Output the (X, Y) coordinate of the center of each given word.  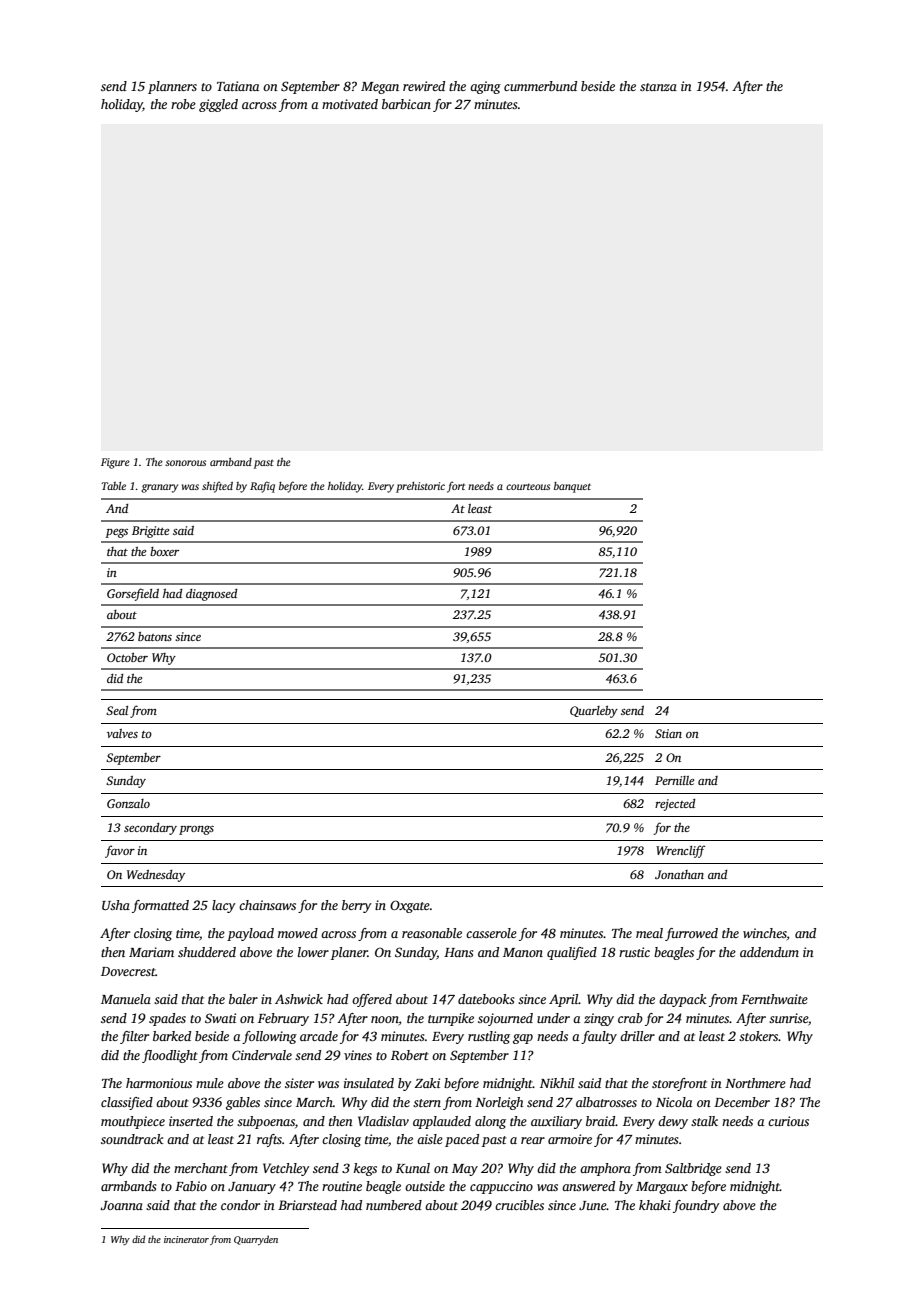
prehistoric (420, 487)
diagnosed (211, 595)
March (314, 1102)
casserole (491, 933)
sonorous (185, 463)
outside (425, 1186)
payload (250, 934)
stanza (658, 87)
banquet (572, 487)
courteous (528, 486)
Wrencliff (680, 851)
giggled (218, 105)
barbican (406, 104)
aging (485, 87)
